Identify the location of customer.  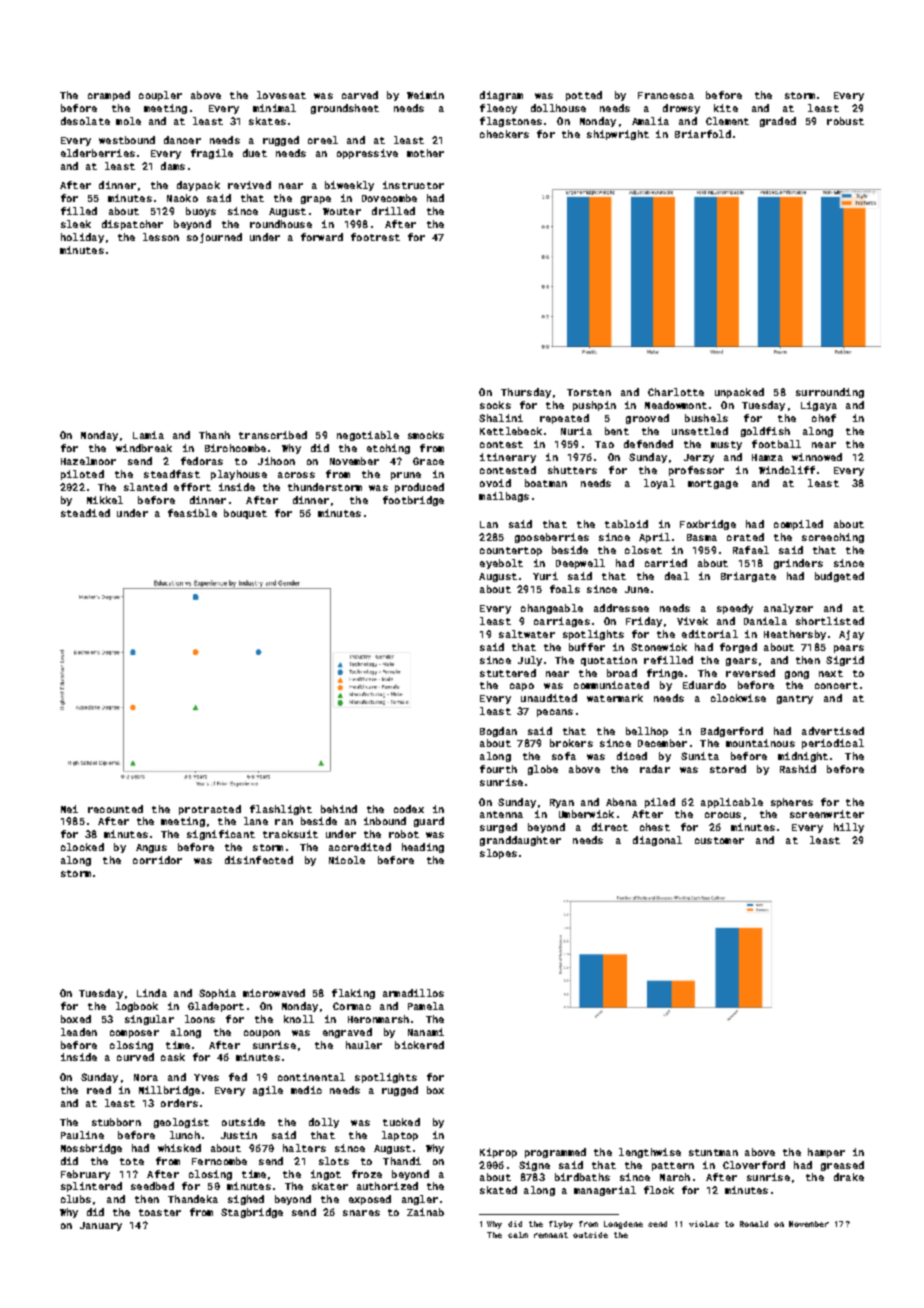
(719, 840).
